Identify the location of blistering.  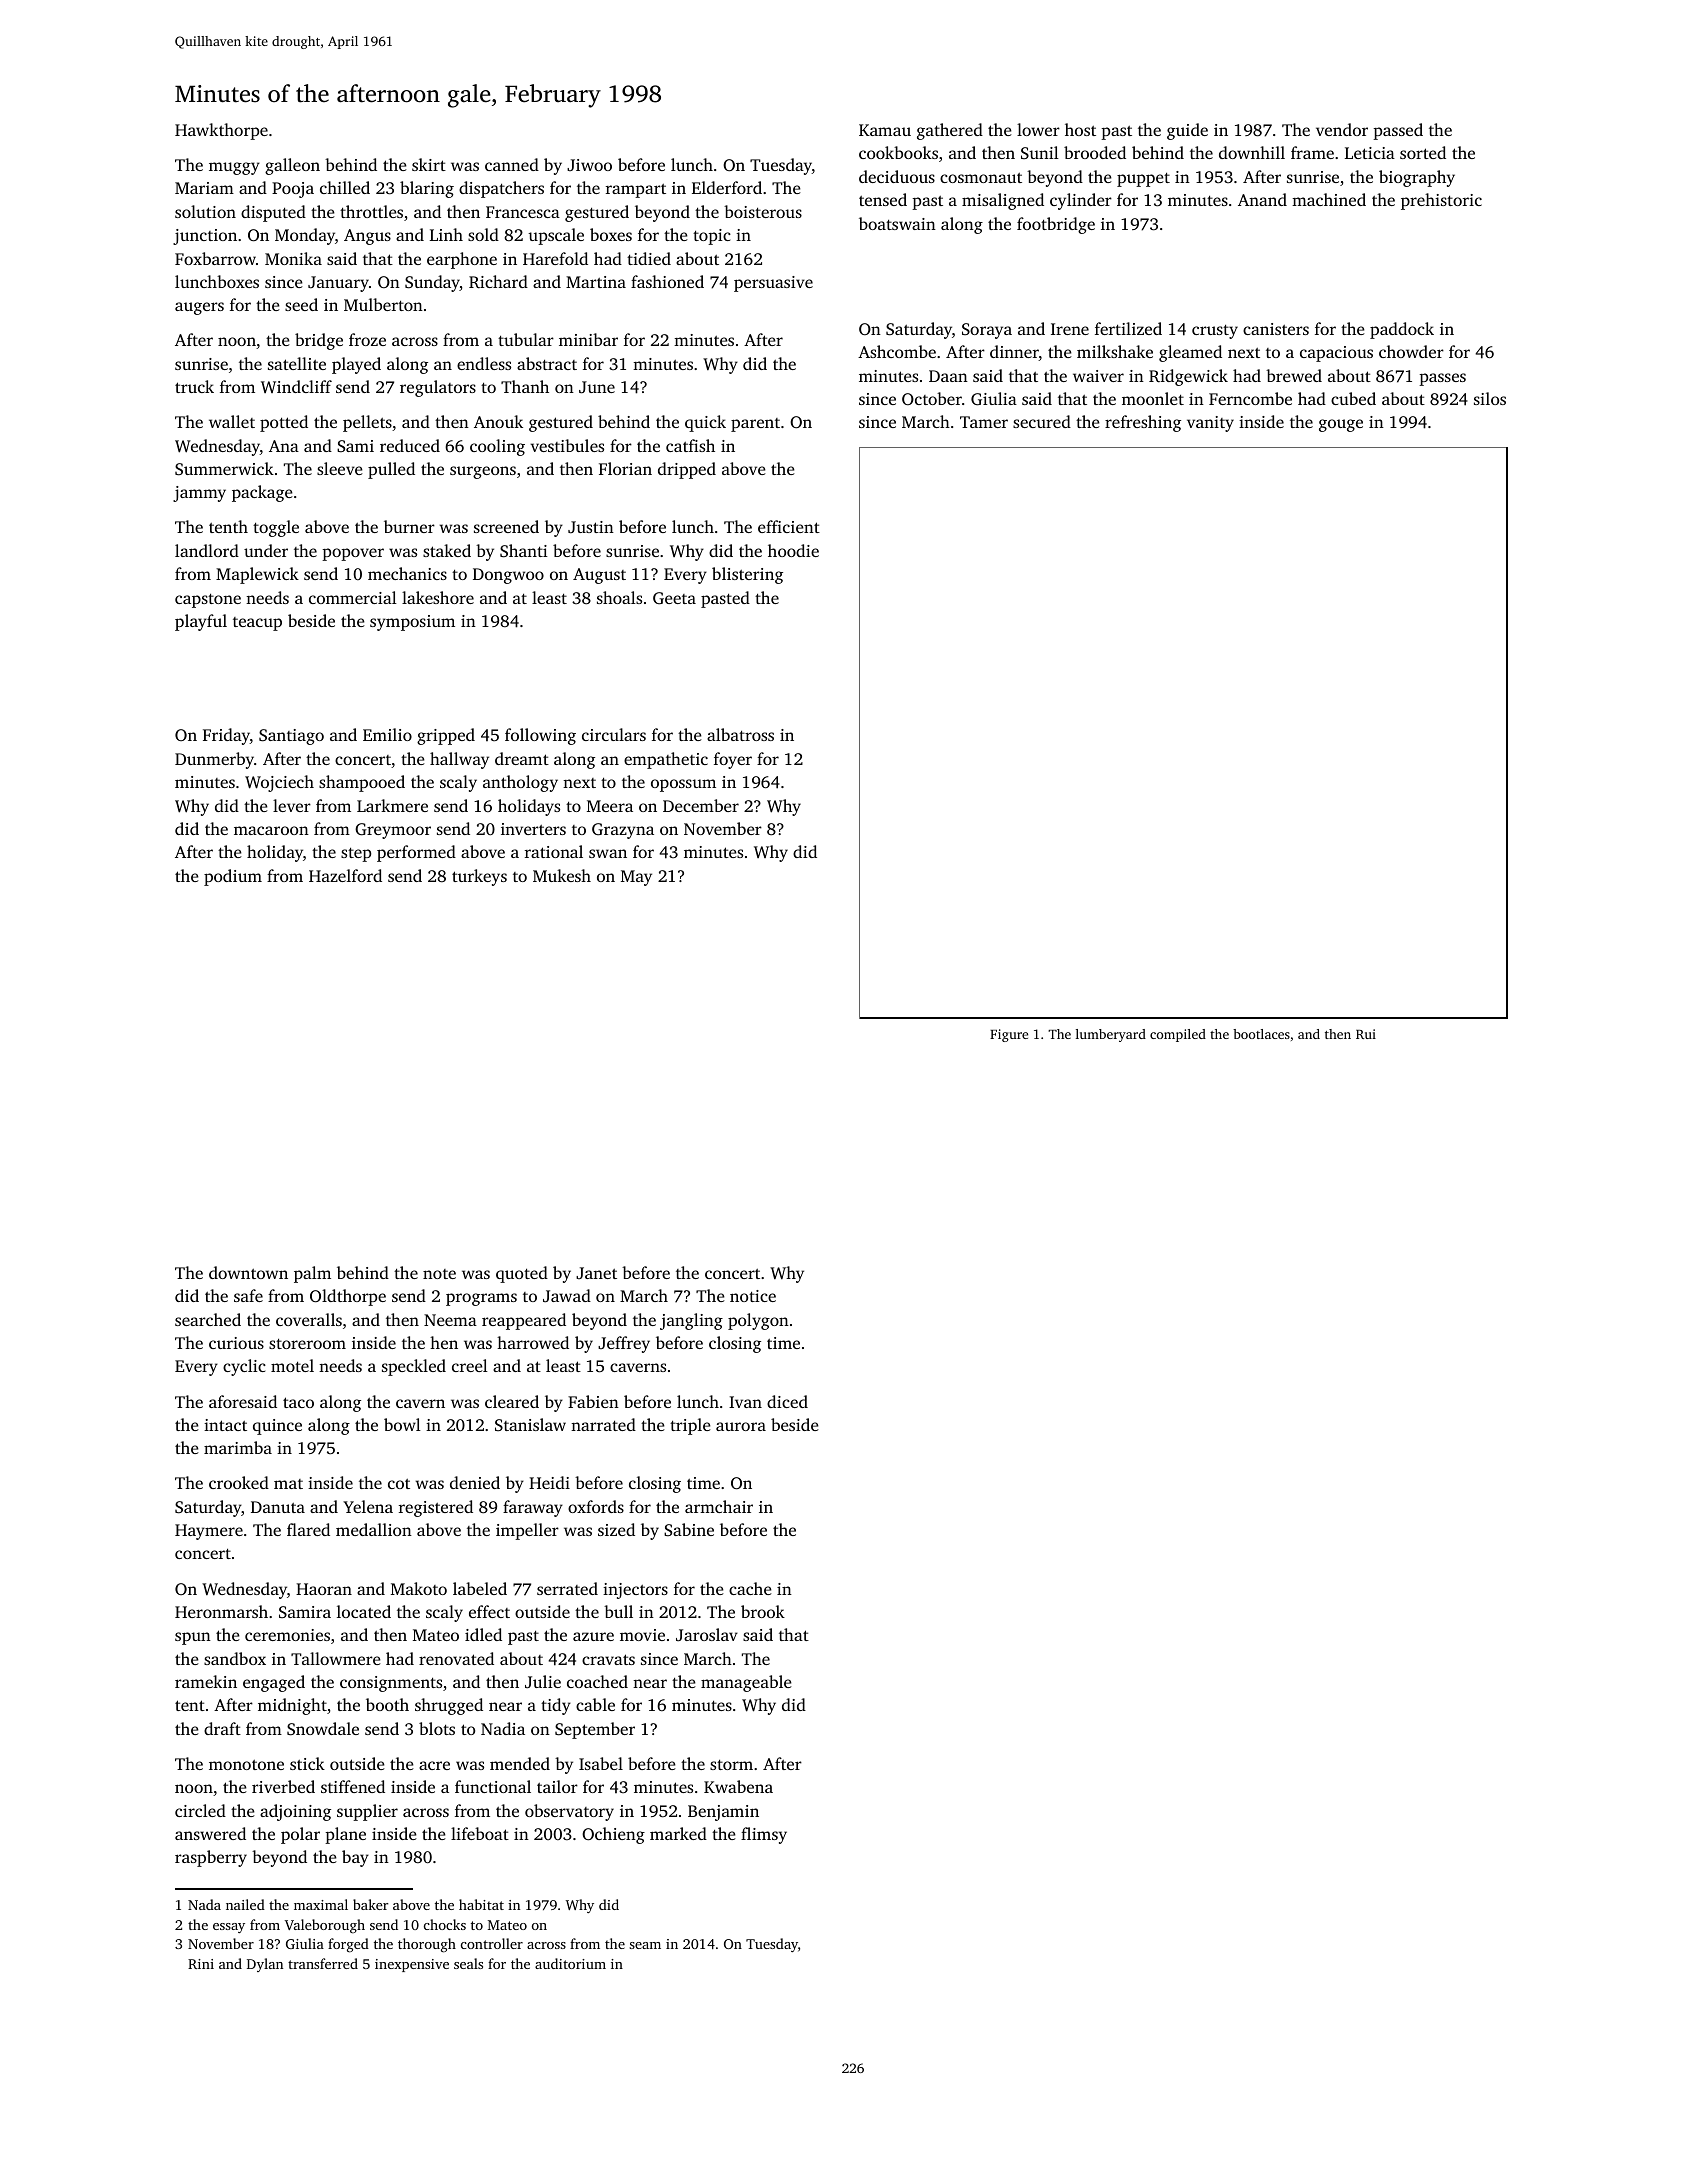
(747, 575).
